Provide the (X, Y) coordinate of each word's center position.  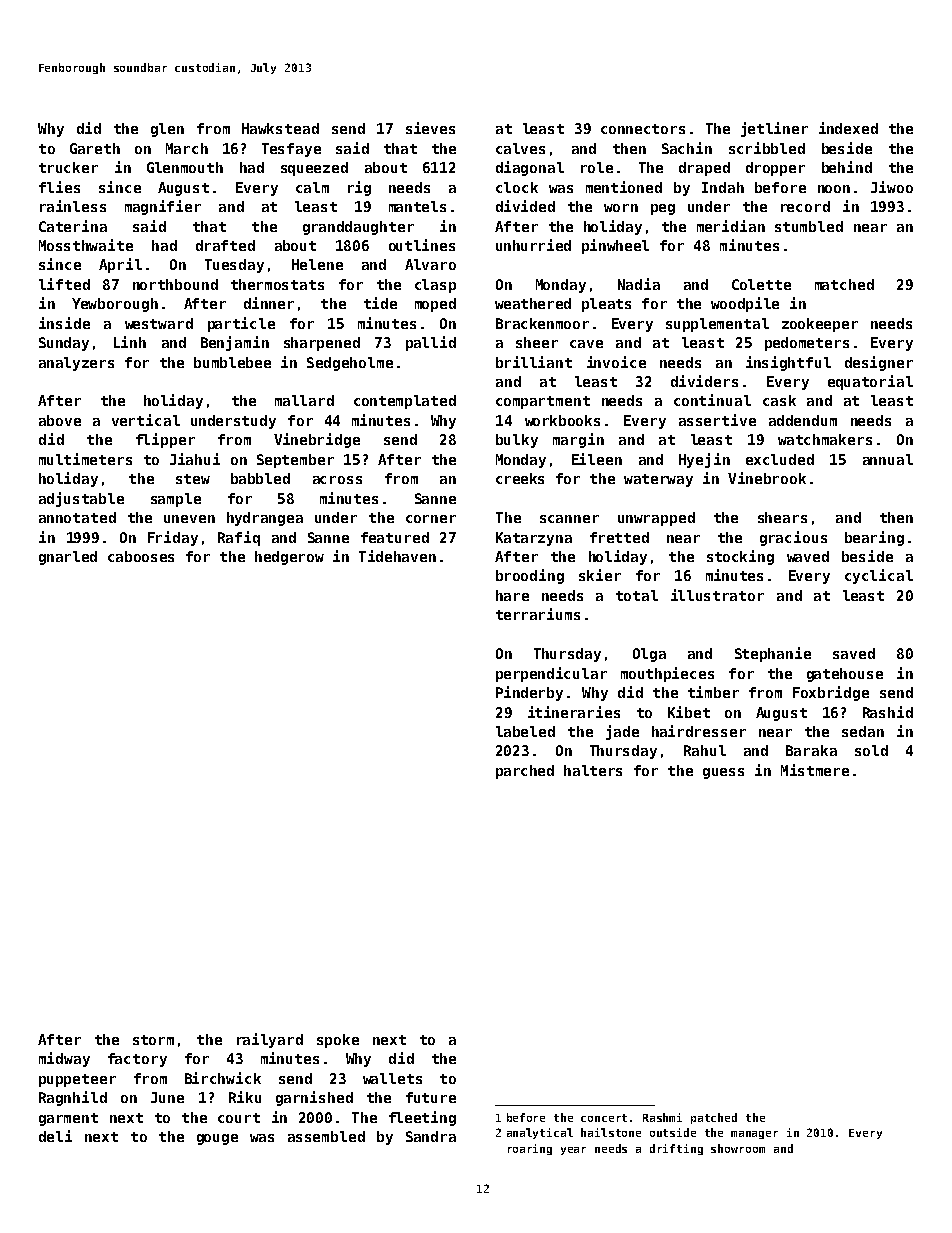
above (60, 420)
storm (153, 1040)
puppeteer (77, 1080)
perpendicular (551, 674)
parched (525, 772)
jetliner (774, 129)
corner (431, 519)
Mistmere (815, 770)
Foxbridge (831, 693)
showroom (738, 1148)
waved (808, 556)
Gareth (95, 148)
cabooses (141, 556)
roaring (530, 1149)
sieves (430, 128)
